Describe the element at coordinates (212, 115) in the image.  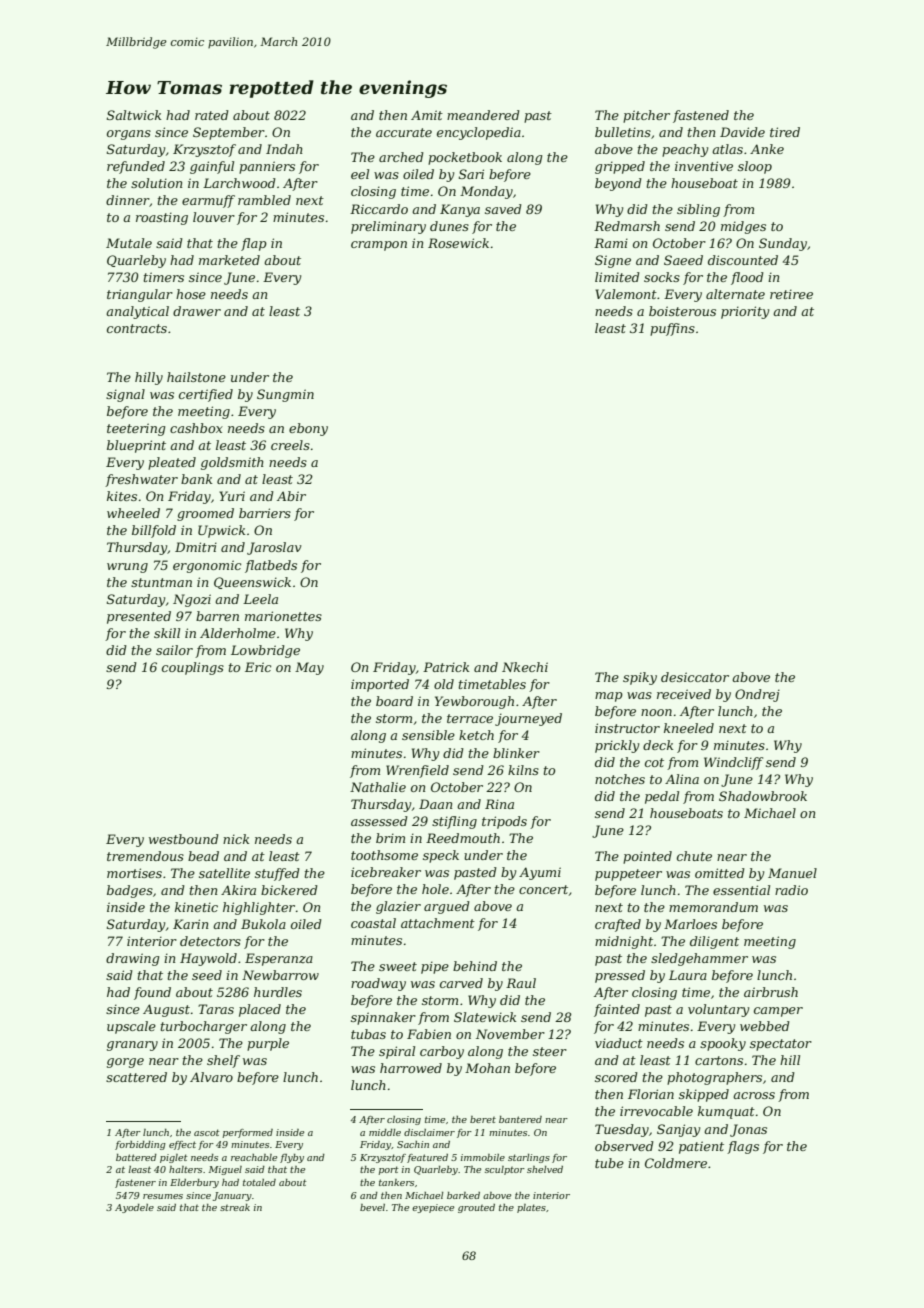
I see `rated` at that location.
